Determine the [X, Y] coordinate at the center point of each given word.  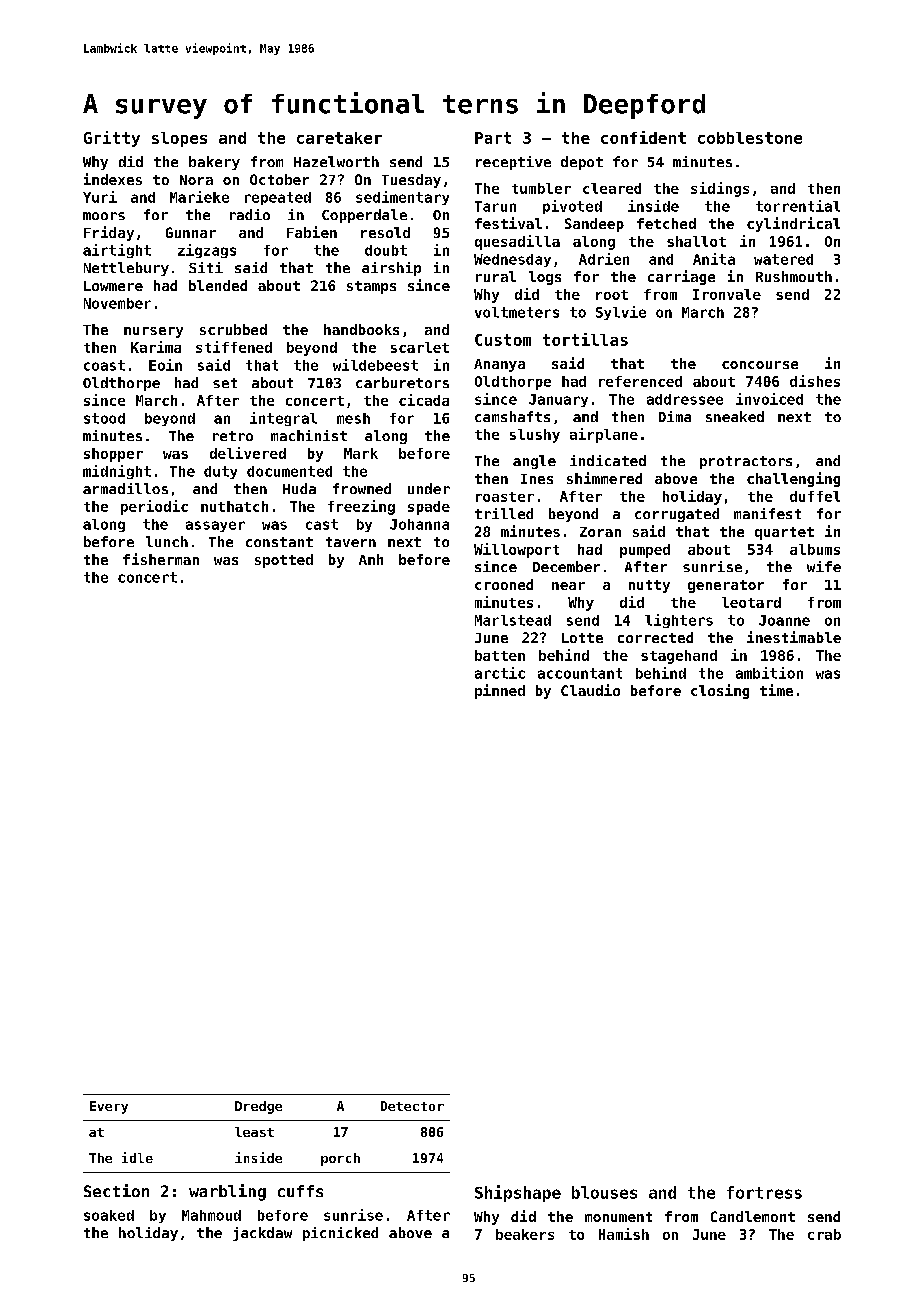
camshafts [512, 416]
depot [582, 163]
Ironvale [727, 294]
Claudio [590, 690]
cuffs [300, 1191]
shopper [113, 455]
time [776, 690]
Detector [412, 1106]
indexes [113, 179]
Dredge [258, 1107]
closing [720, 691]
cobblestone [750, 138]
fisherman [161, 559]
